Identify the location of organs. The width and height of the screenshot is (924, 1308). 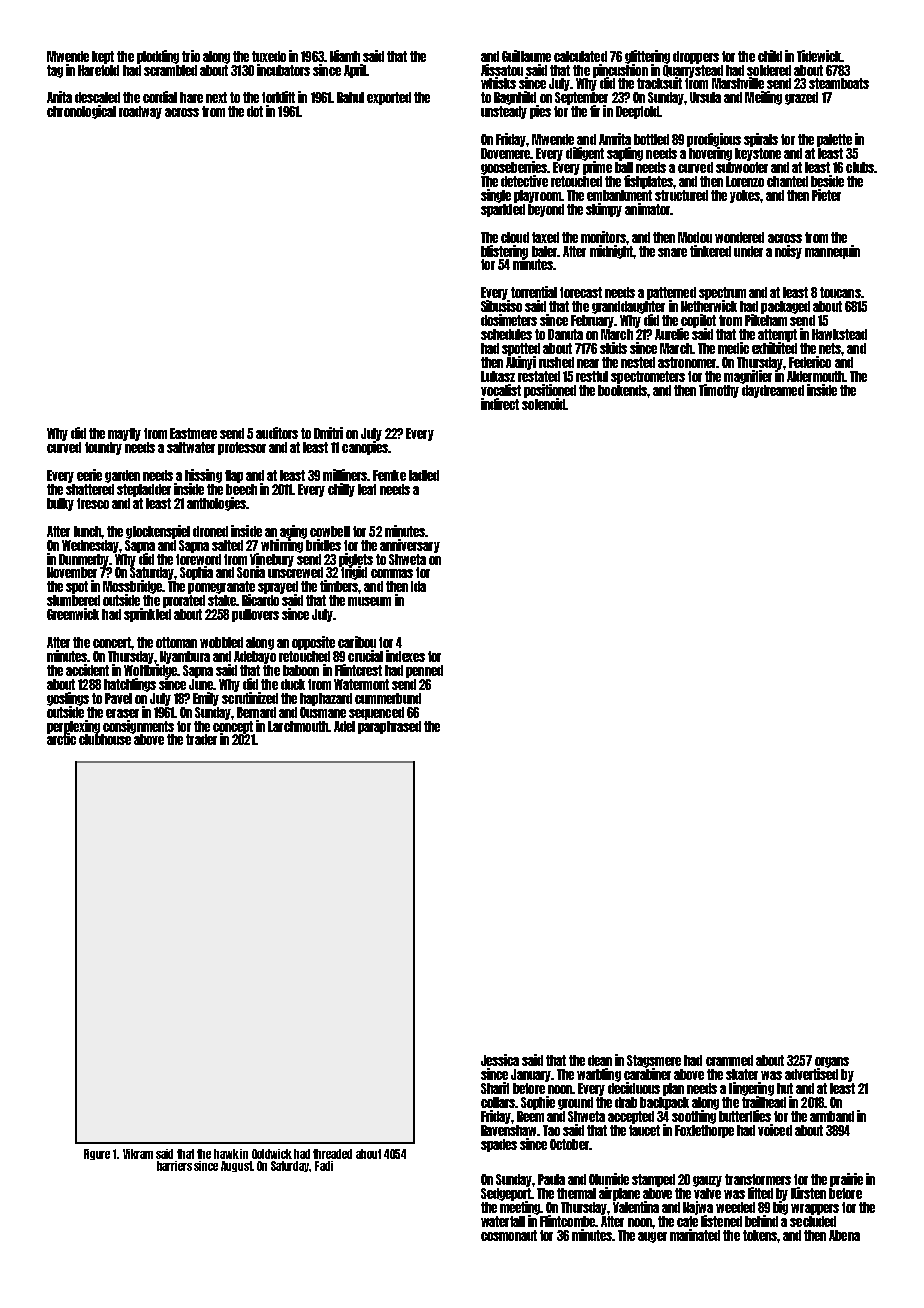
(832, 1062).
